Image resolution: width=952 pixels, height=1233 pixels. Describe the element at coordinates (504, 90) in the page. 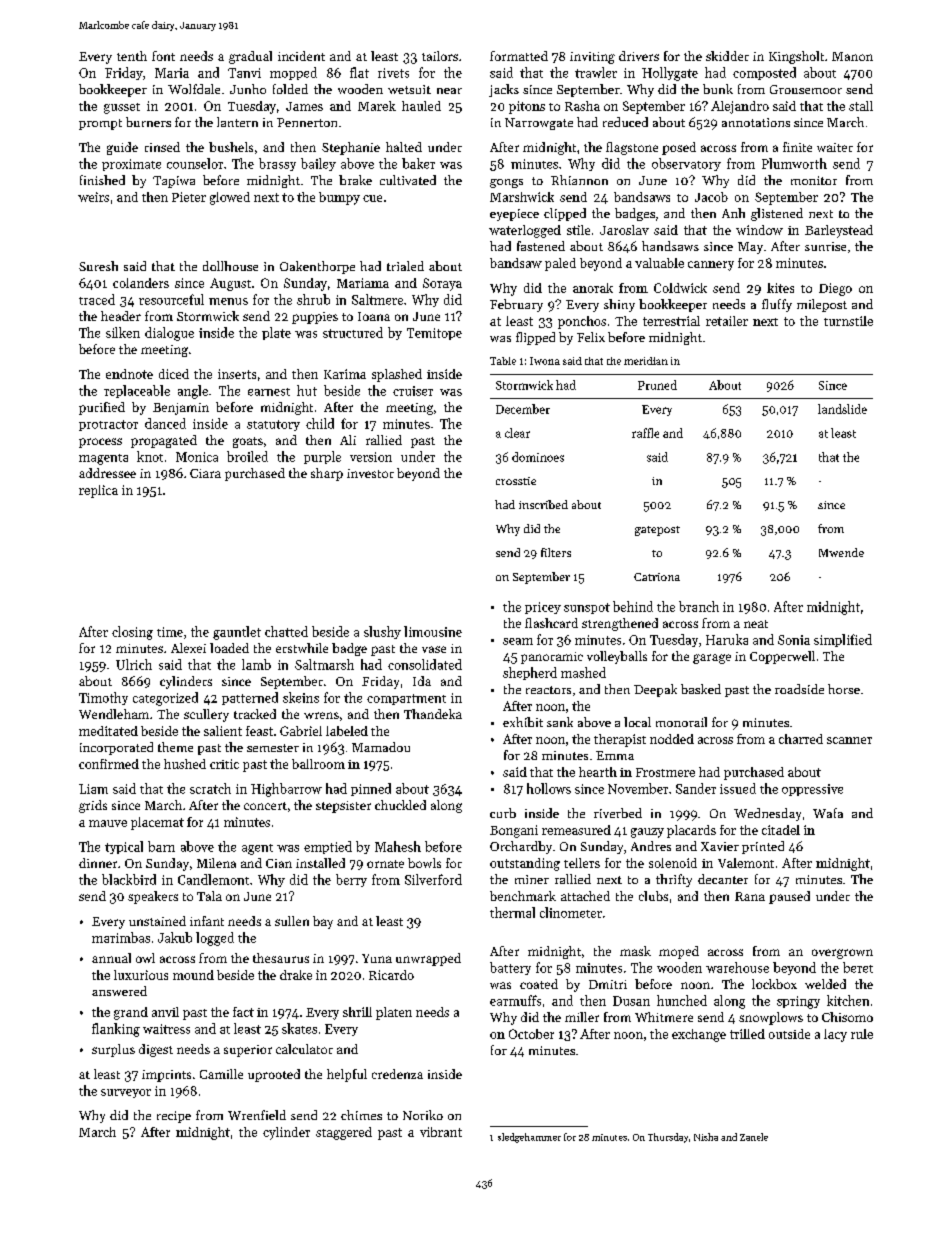

I see `jacks` at that location.
